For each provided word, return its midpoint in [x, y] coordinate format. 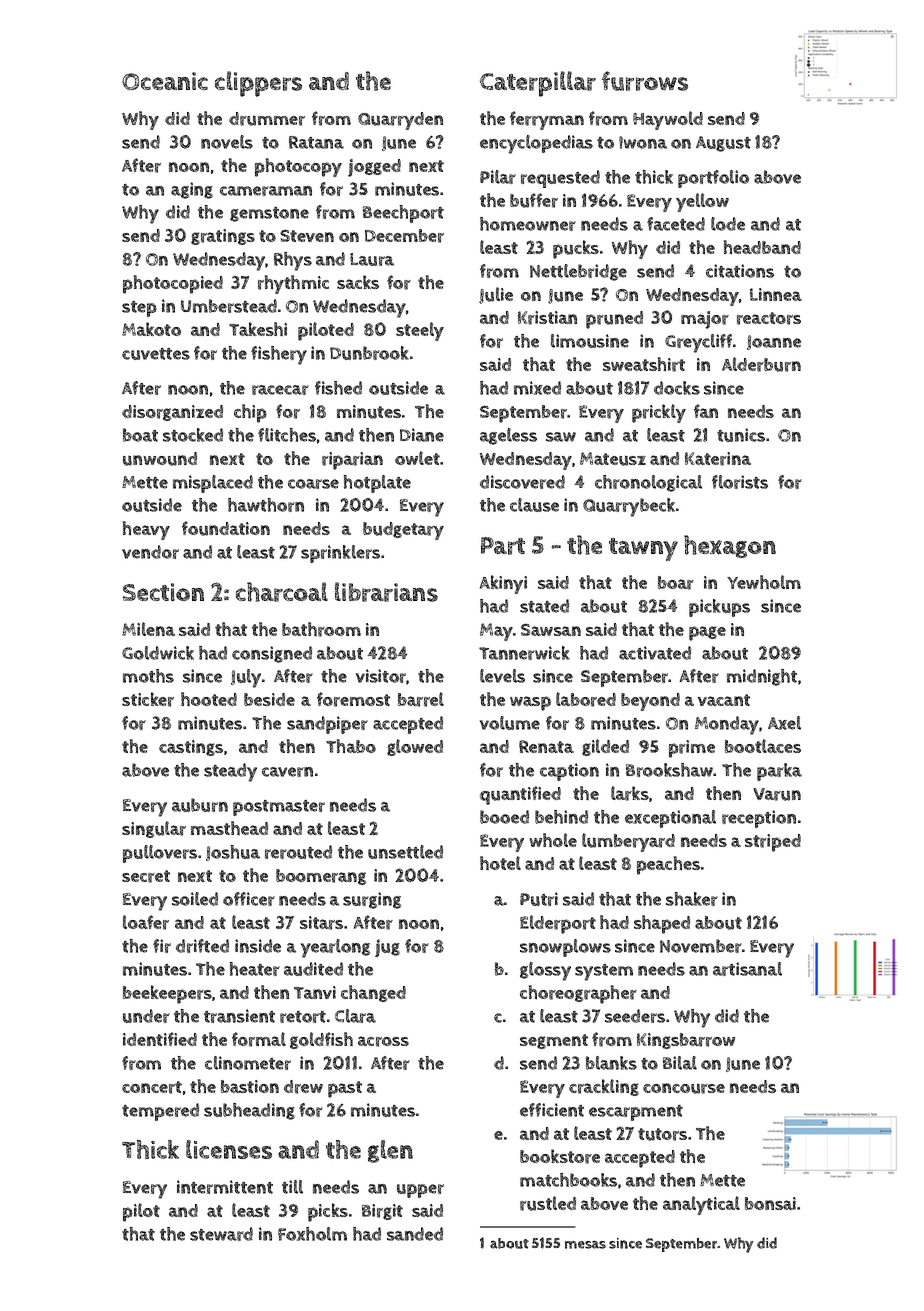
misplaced [213, 484]
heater [254, 969]
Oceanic [165, 81]
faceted [676, 224]
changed [373, 993]
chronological [648, 483]
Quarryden [400, 121]
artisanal [747, 969]
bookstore [560, 1156]
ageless [508, 436]
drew [303, 1087]
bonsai [770, 1203]
